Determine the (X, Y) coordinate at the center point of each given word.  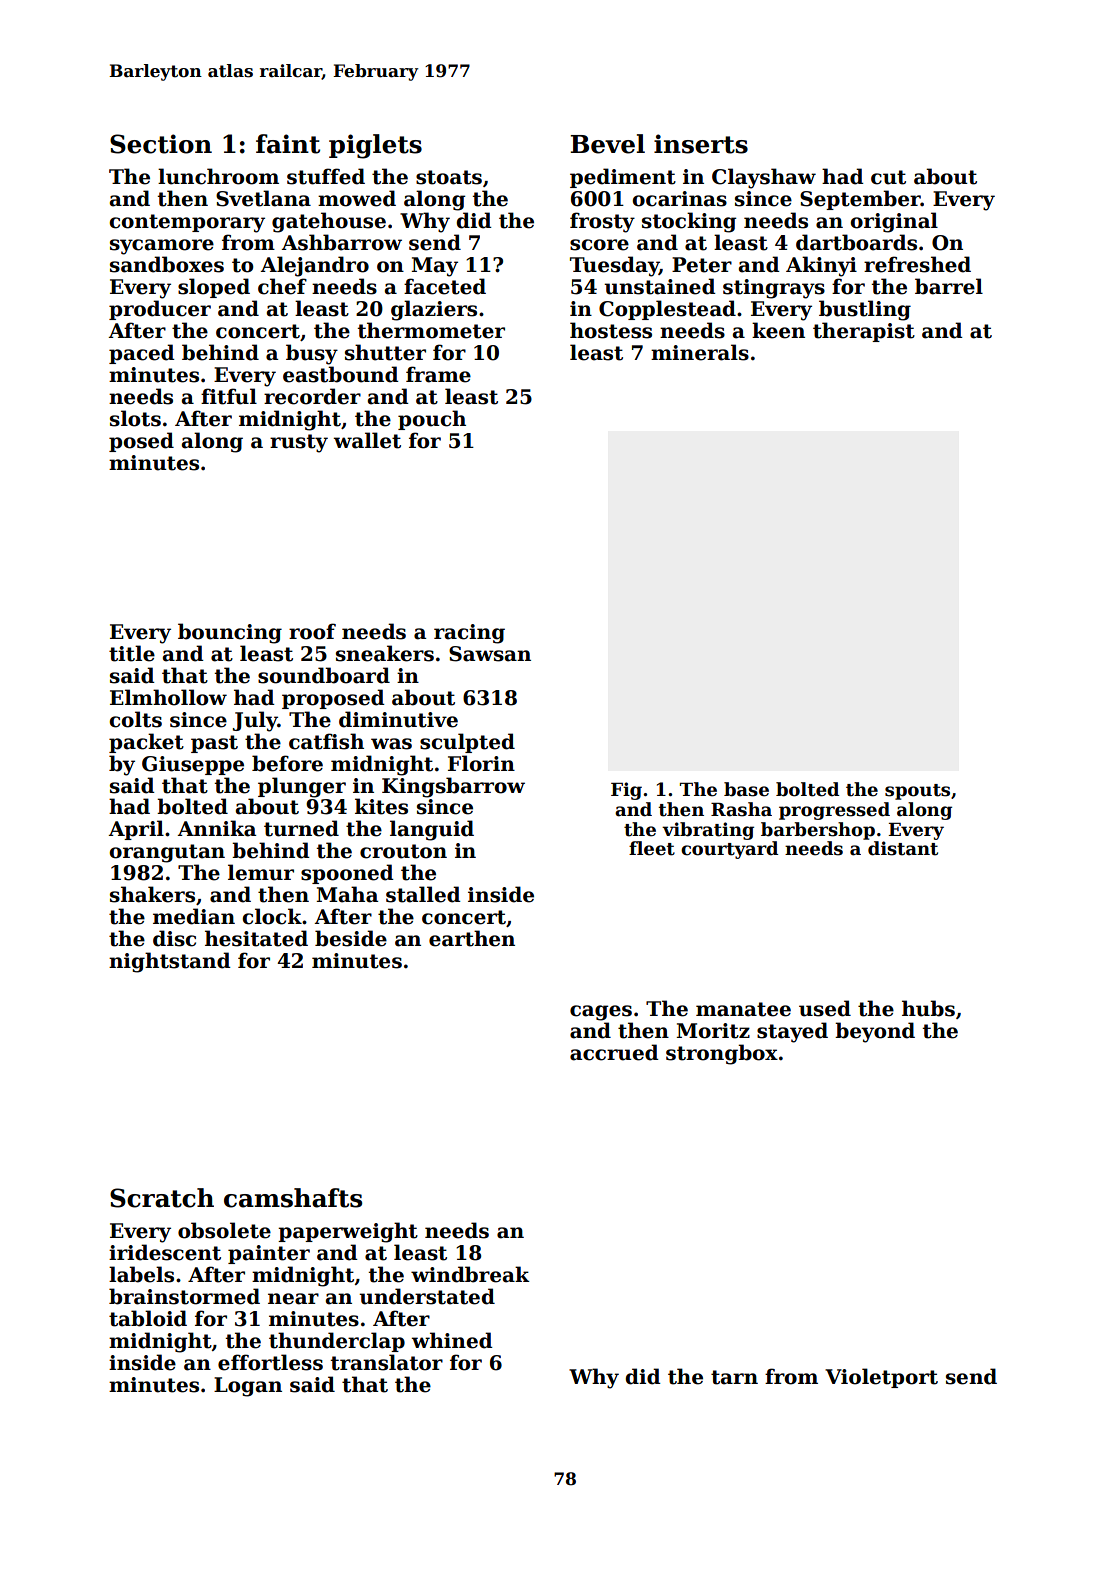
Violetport (881, 1378)
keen (778, 330)
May (435, 267)
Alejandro (315, 266)
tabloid (148, 1318)
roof (312, 631)
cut (888, 177)
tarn (734, 1377)
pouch (432, 420)
